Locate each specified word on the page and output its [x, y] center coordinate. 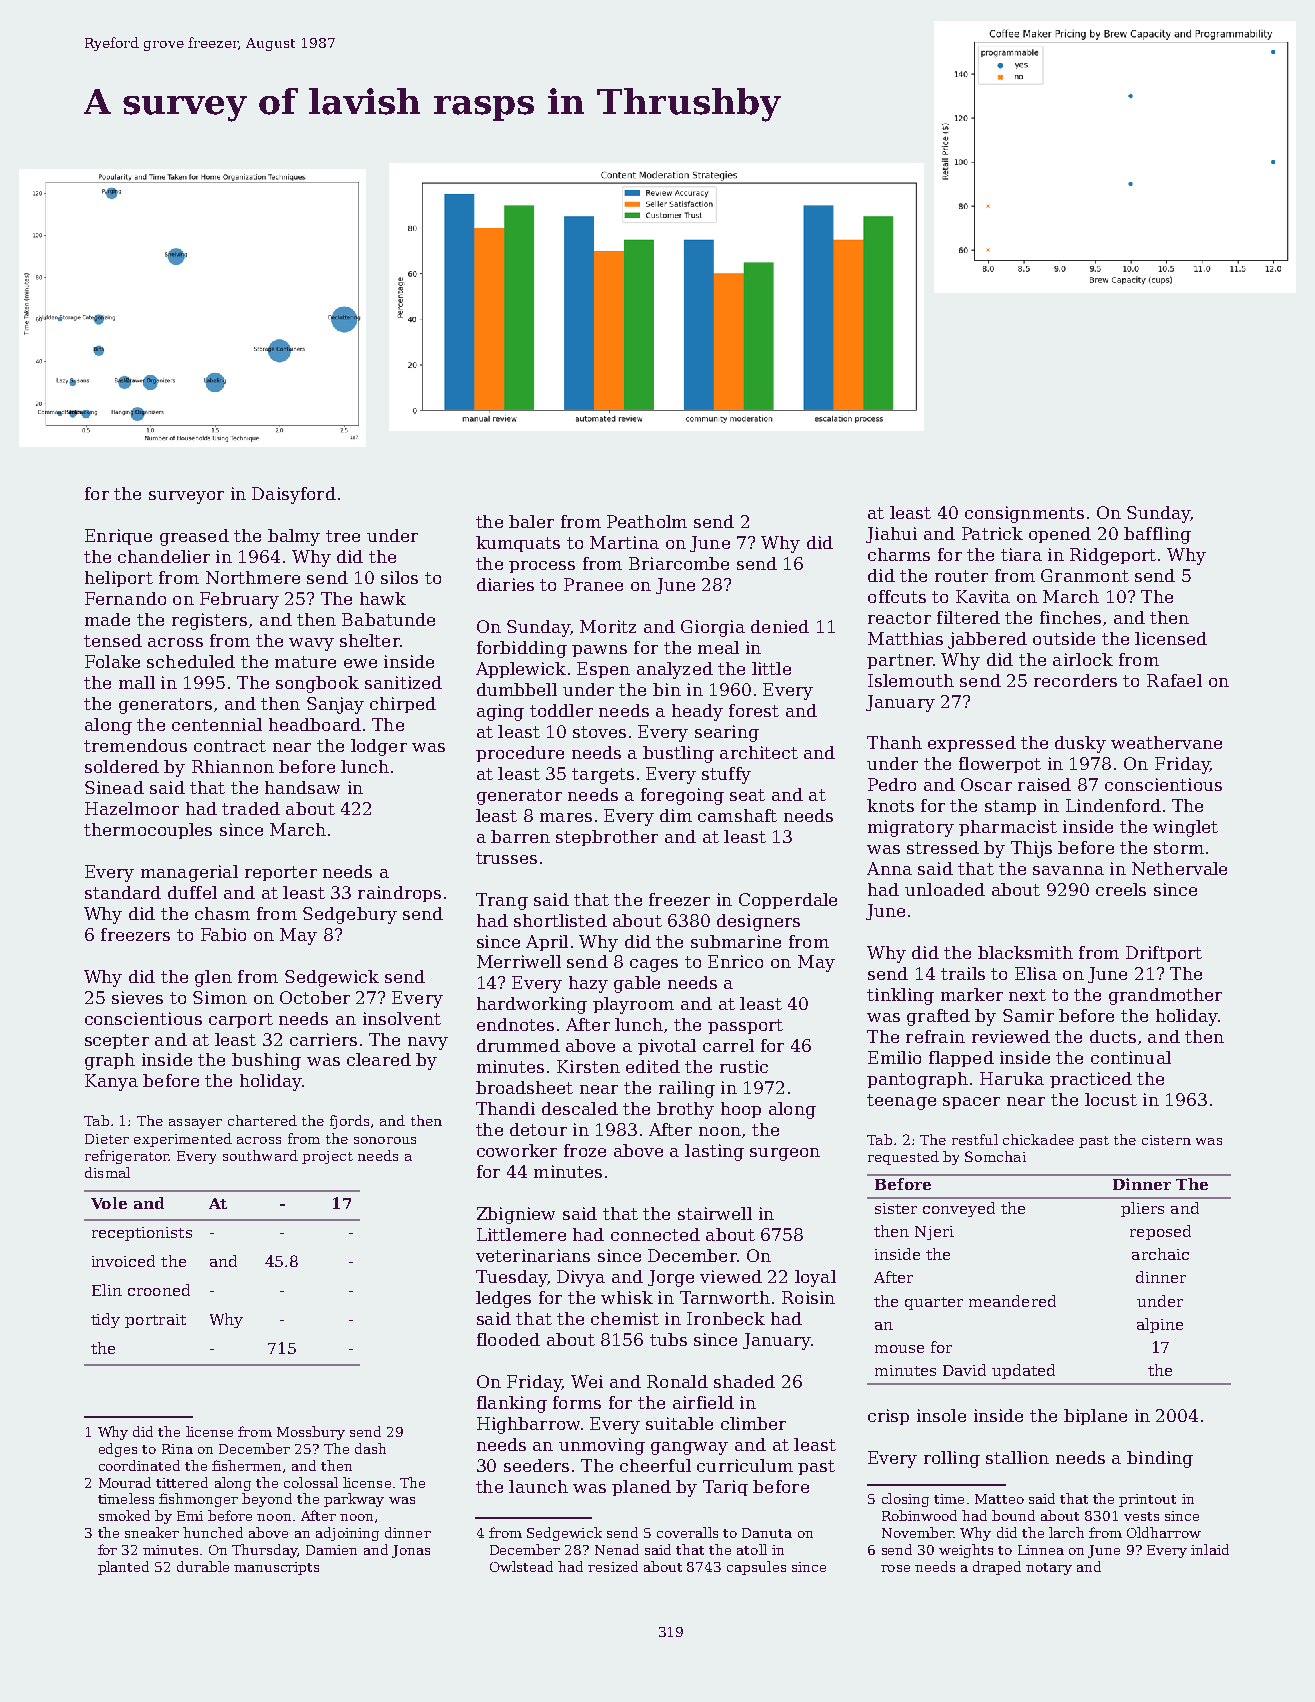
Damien [331, 1550]
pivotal [667, 1047]
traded [251, 808]
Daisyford [294, 495]
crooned [159, 1290]
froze [585, 1150]
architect [759, 752]
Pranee [593, 584]
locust [1111, 1099]
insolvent [402, 1018]
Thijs [1031, 849]
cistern [1166, 1140]
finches [1070, 617]
